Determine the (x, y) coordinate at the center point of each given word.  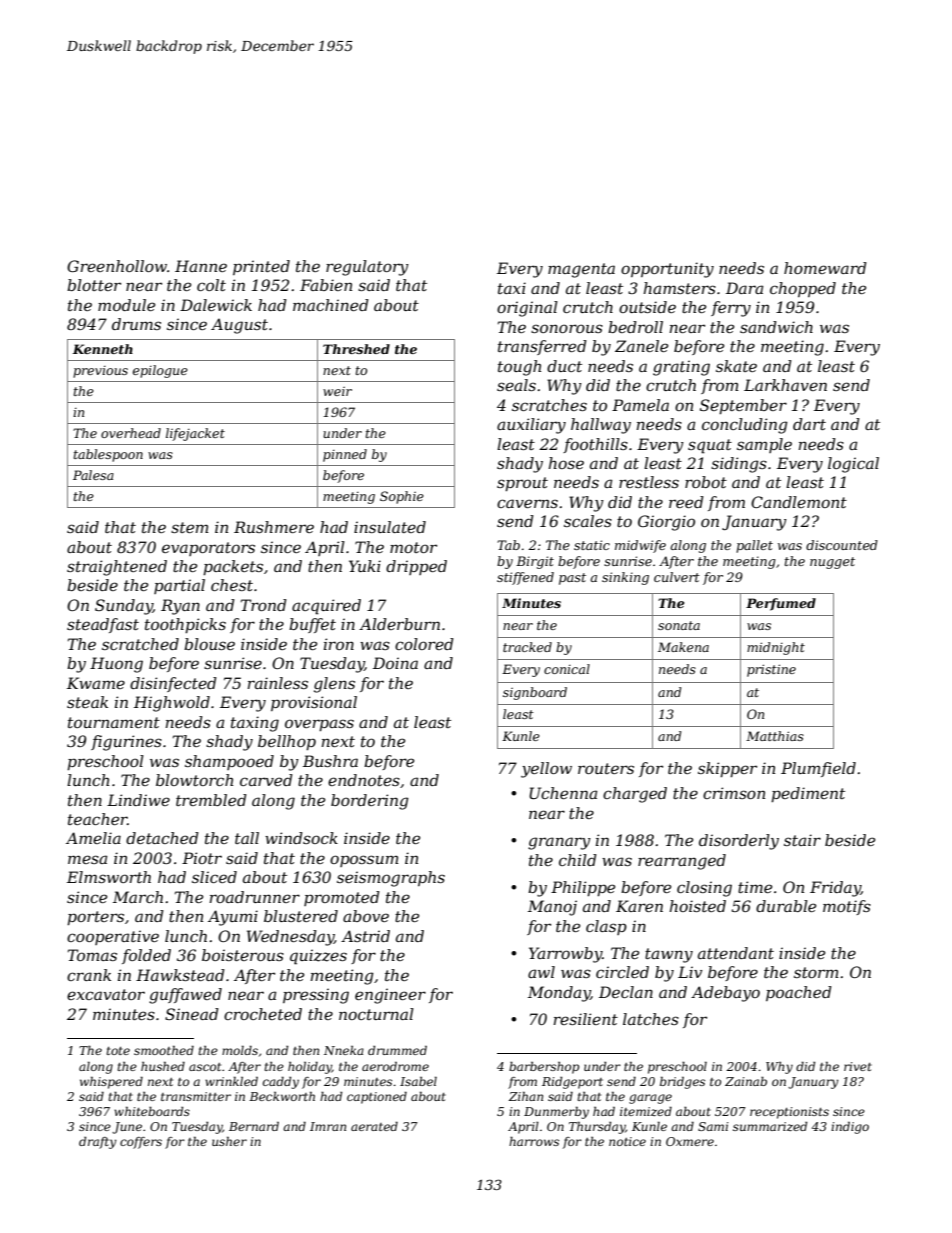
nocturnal (376, 1014)
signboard (535, 693)
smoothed (164, 1050)
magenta (581, 270)
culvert (677, 577)
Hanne (201, 266)
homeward (825, 268)
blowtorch (194, 780)
